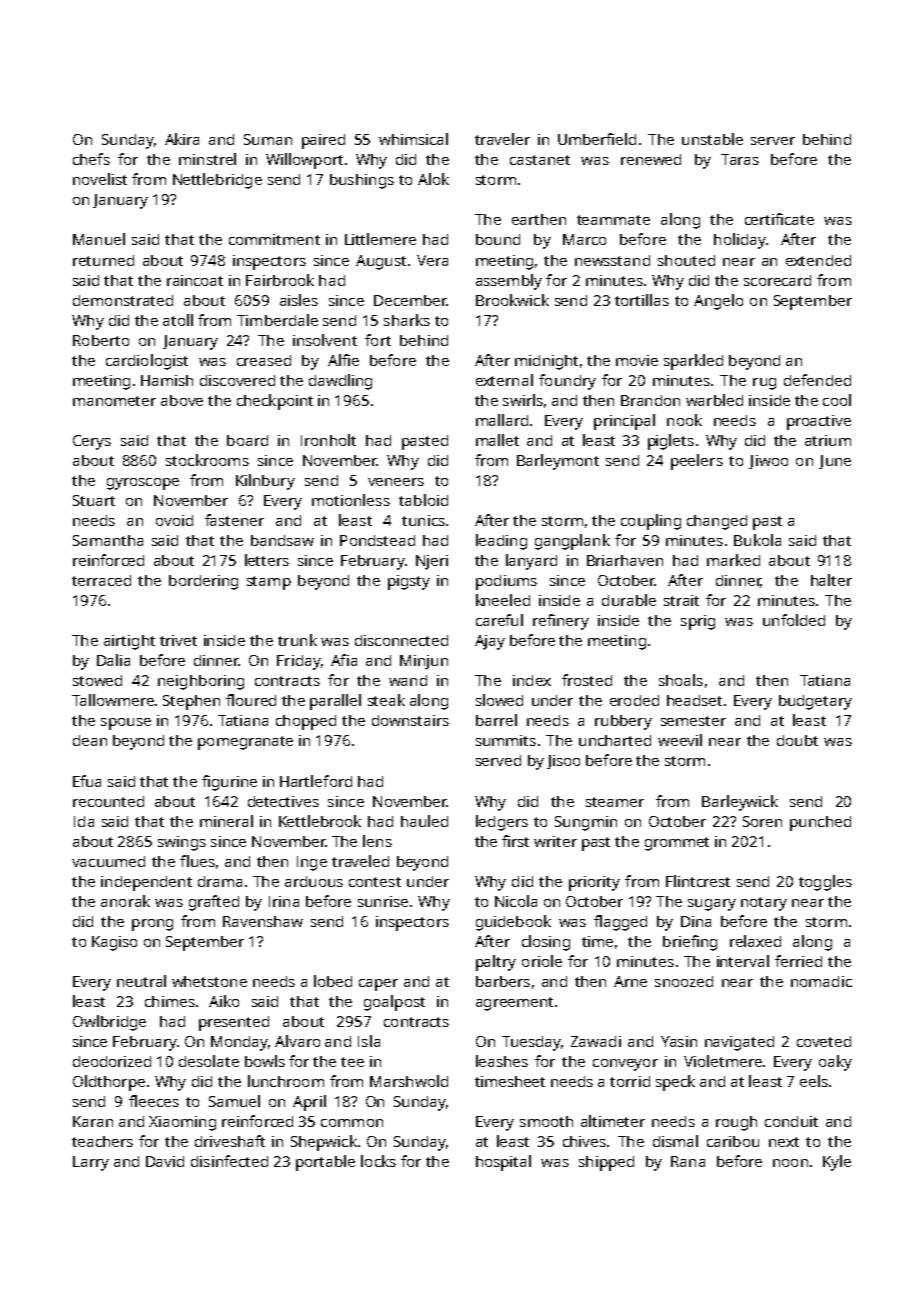 Image resolution: width=924 pixels, height=1314 pixels. Describe the element at coordinates (129, 642) in the image. I see `airtight` at that location.
